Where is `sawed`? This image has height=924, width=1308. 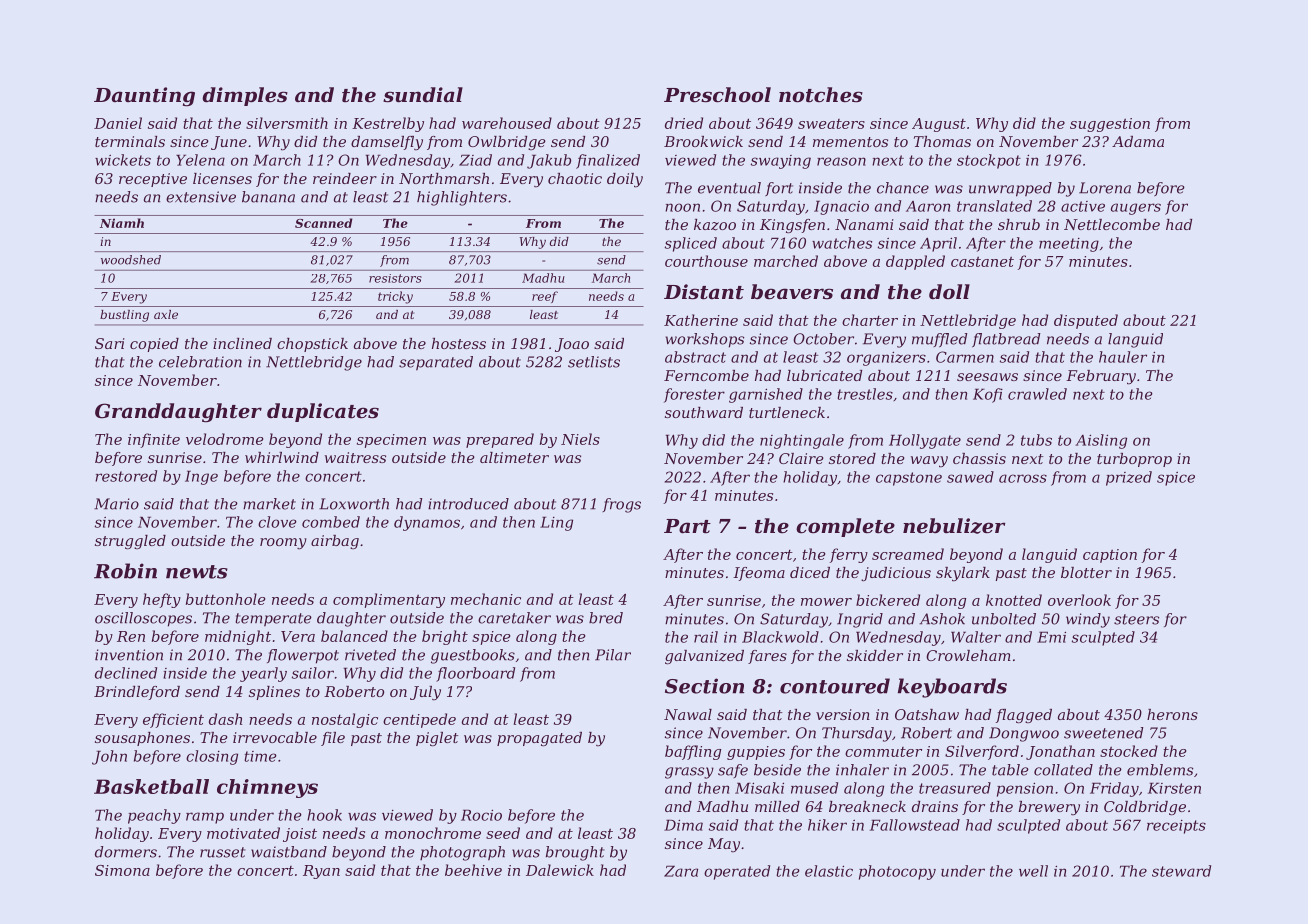
sawed is located at coordinates (970, 477).
